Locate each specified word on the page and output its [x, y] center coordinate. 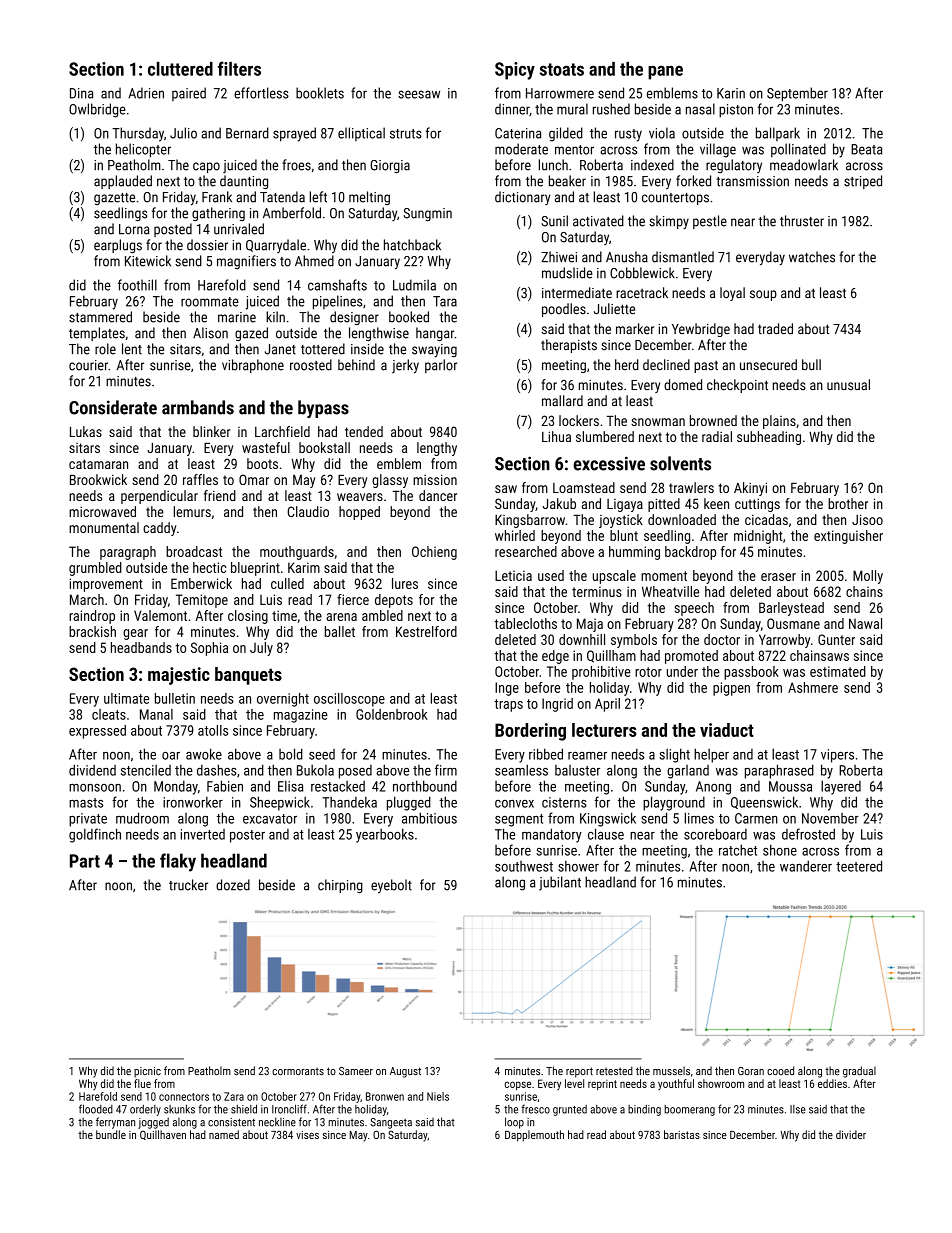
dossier [207, 245]
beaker [567, 181]
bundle [111, 1134]
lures [405, 583]
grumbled [95, 569]
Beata [866, 149]
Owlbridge [97, 110]
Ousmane [793, 623]
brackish [92, 631]
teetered [859, 866]
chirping [340, 886]
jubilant [560, 883]
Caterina [518, 133]
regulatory [734, 166]
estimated [838, 671]
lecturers [604, 730]
